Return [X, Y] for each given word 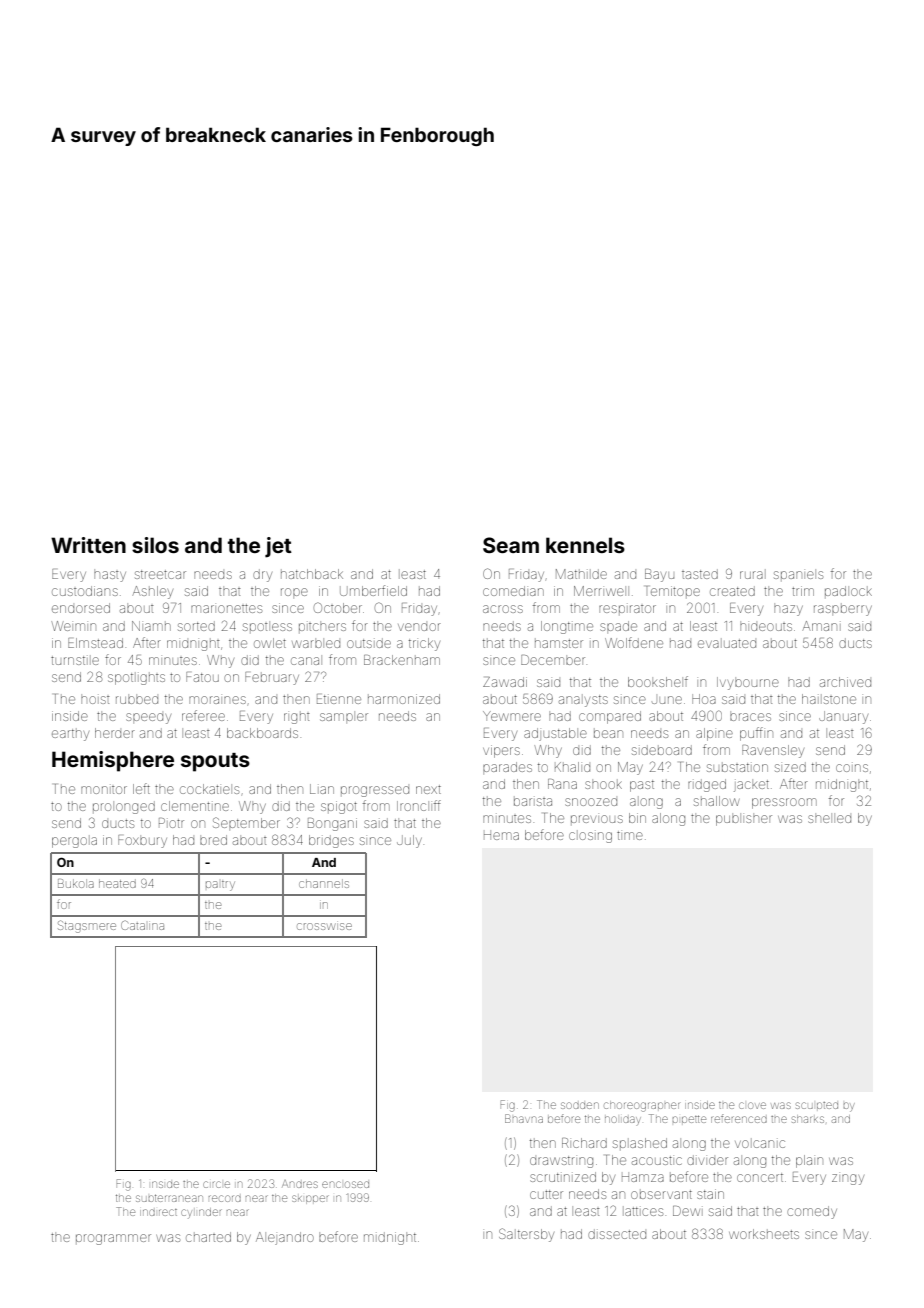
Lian [322, 789]
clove [752, 1105]
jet [278, 547]
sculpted [817, 1105]
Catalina [142, 925]
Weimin [73, 626]
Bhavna [524, 1118]
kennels [585, 545]
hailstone [829, 699]
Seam [511, 545]
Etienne [339, 699]
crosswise [324, 926]
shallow [716, 801]
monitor [104, 790]
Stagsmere [87, 926]
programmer [113, 1239]
